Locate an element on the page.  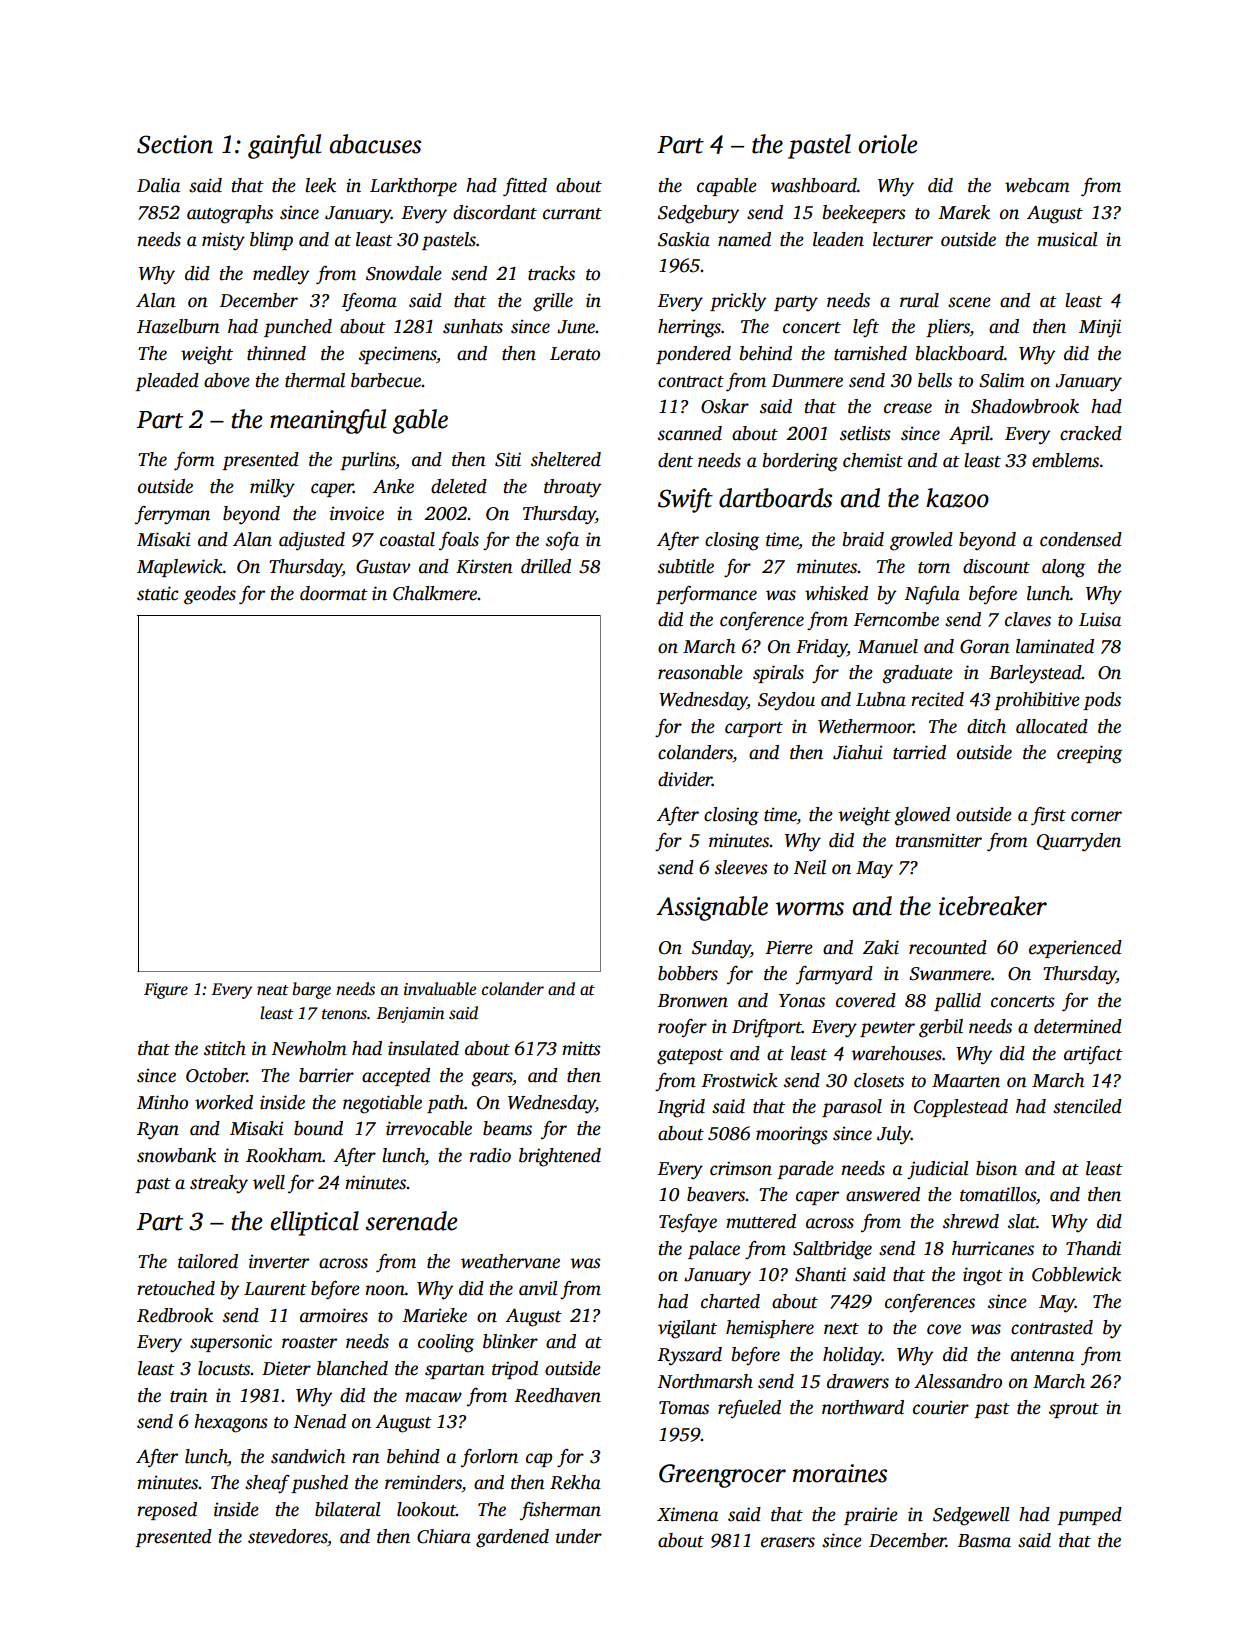
Section is located at coordinates (175, 144).
